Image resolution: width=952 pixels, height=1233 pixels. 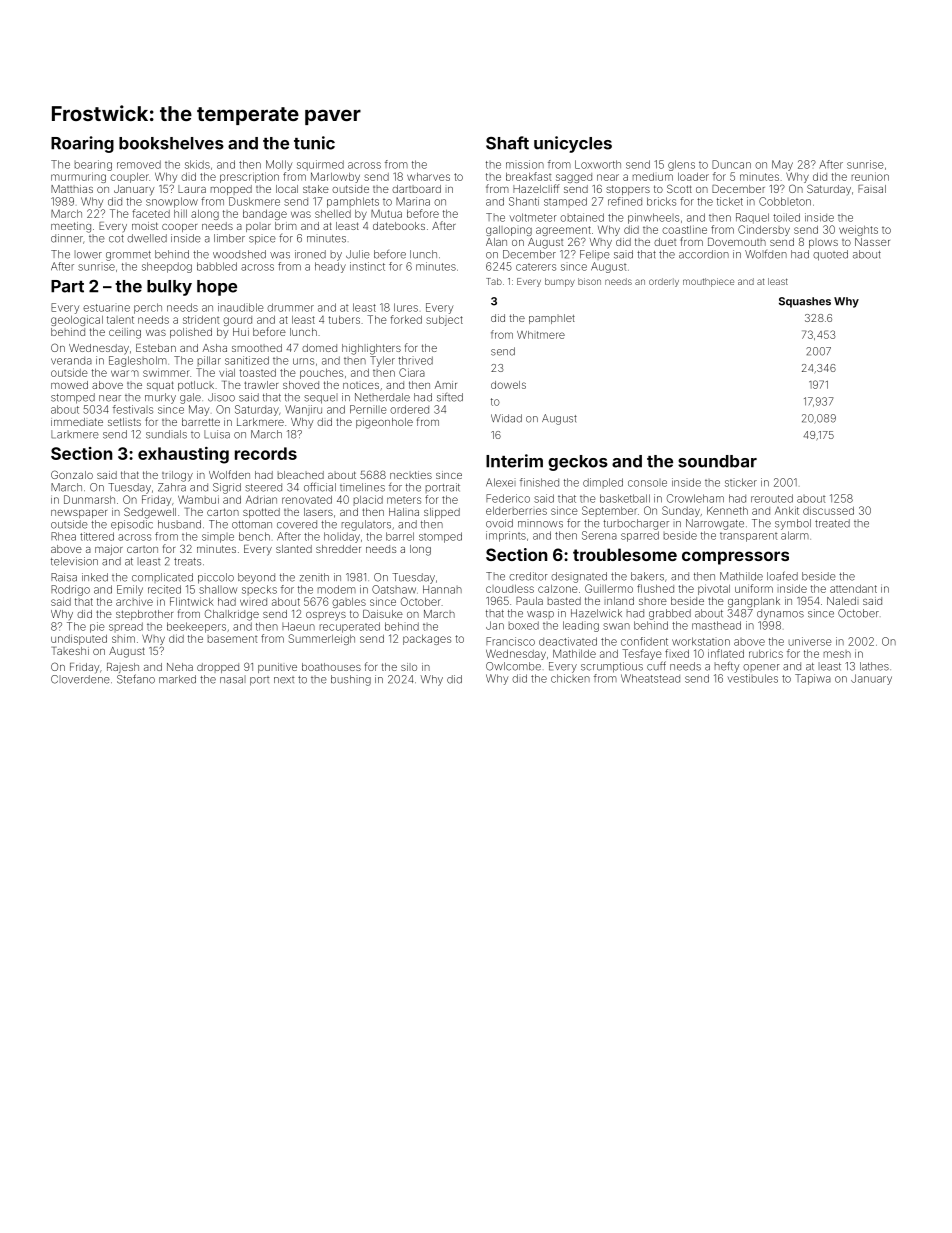 I want to click on weights, so click(x=858, y=230).
